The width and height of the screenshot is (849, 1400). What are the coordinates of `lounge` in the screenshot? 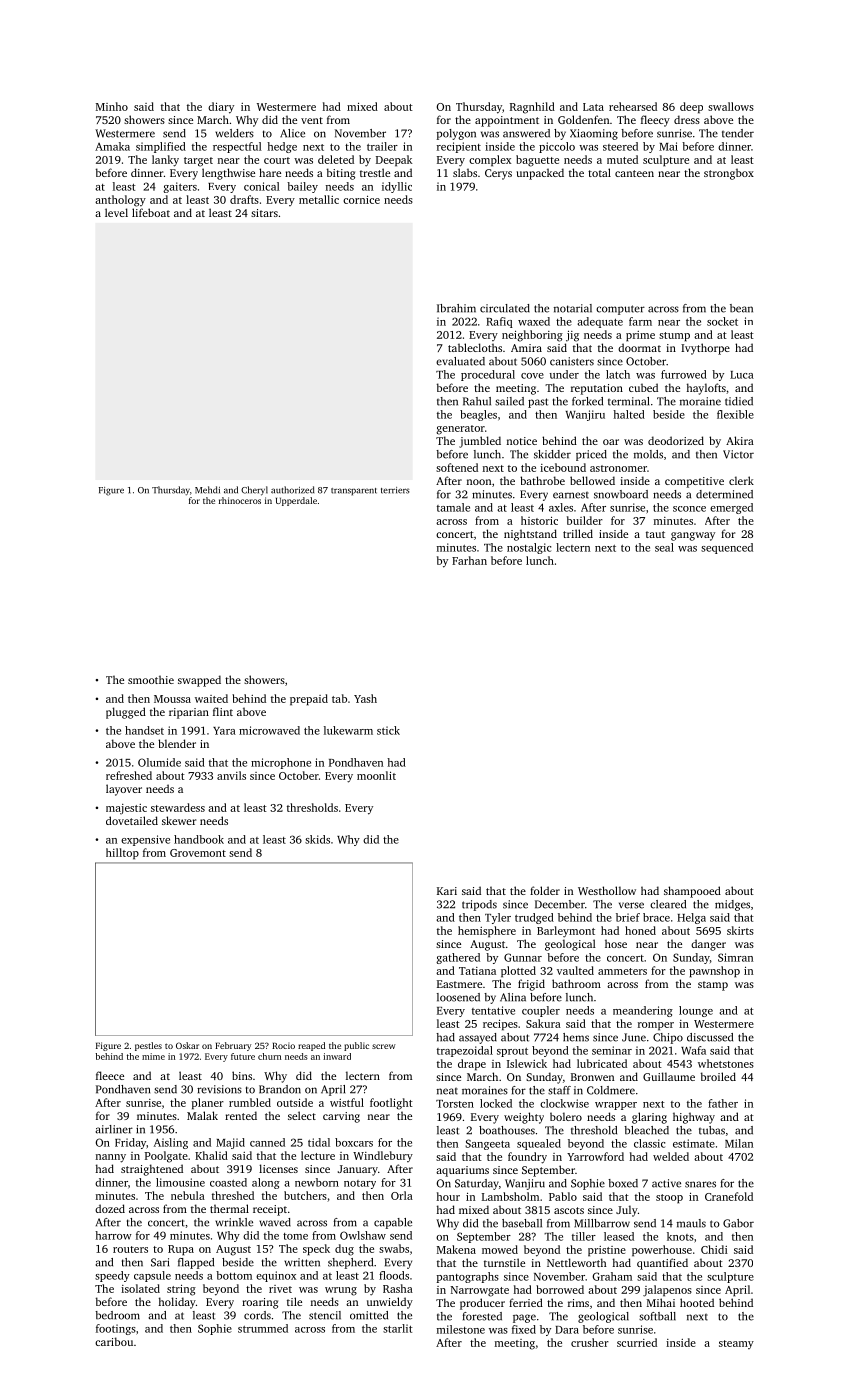 It's located at (696, 1011).
